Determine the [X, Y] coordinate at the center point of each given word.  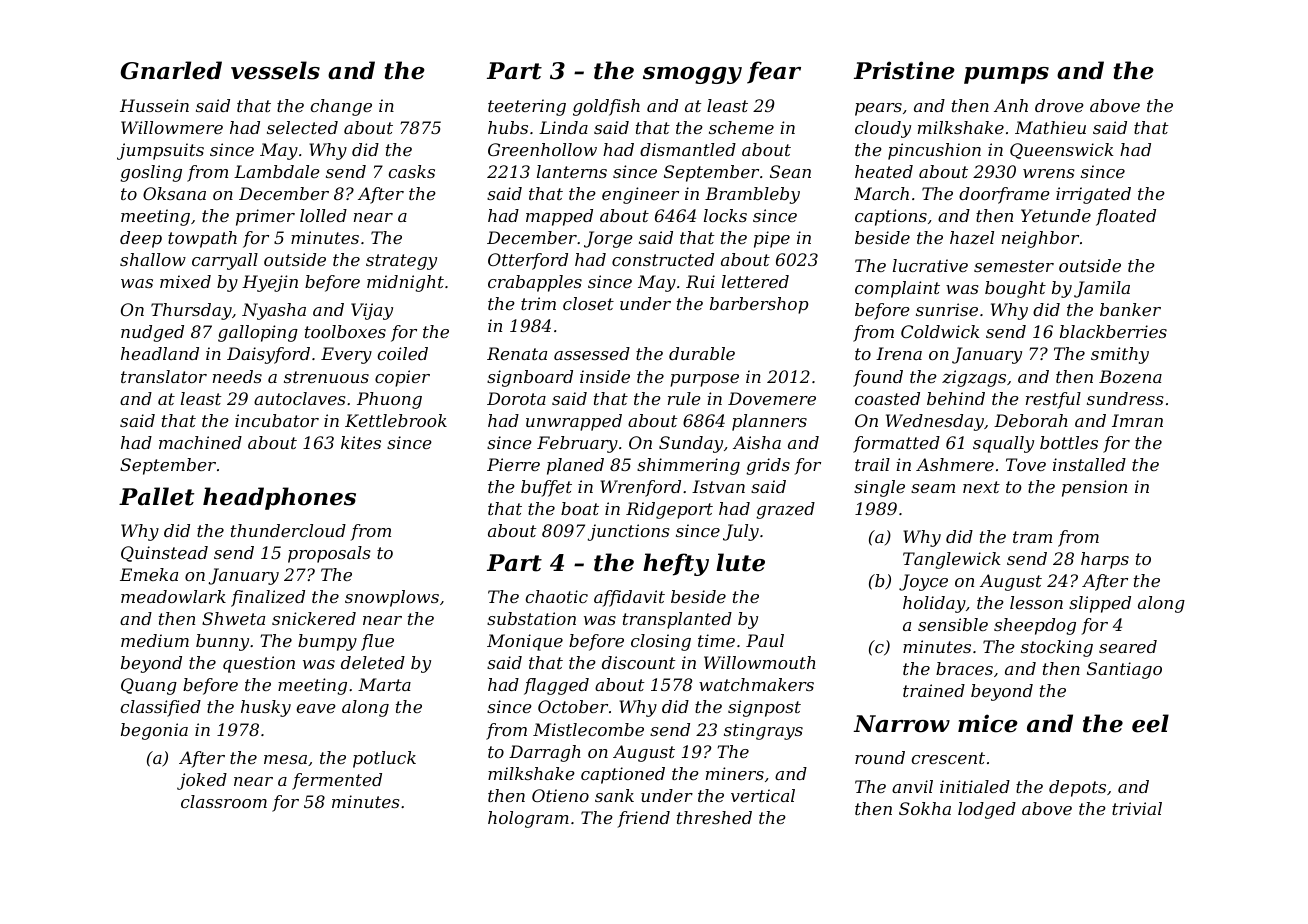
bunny [222, 642]
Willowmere [172, 127]
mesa [285, 759]
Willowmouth [760, 662]
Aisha [757, 442]
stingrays [763, 731]
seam [933, 488]
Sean [790, 171]
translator [164, 376]
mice [988, 723]
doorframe [1004, 195]
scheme [741, 127]
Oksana [174, 193]
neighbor [1040, 239]
